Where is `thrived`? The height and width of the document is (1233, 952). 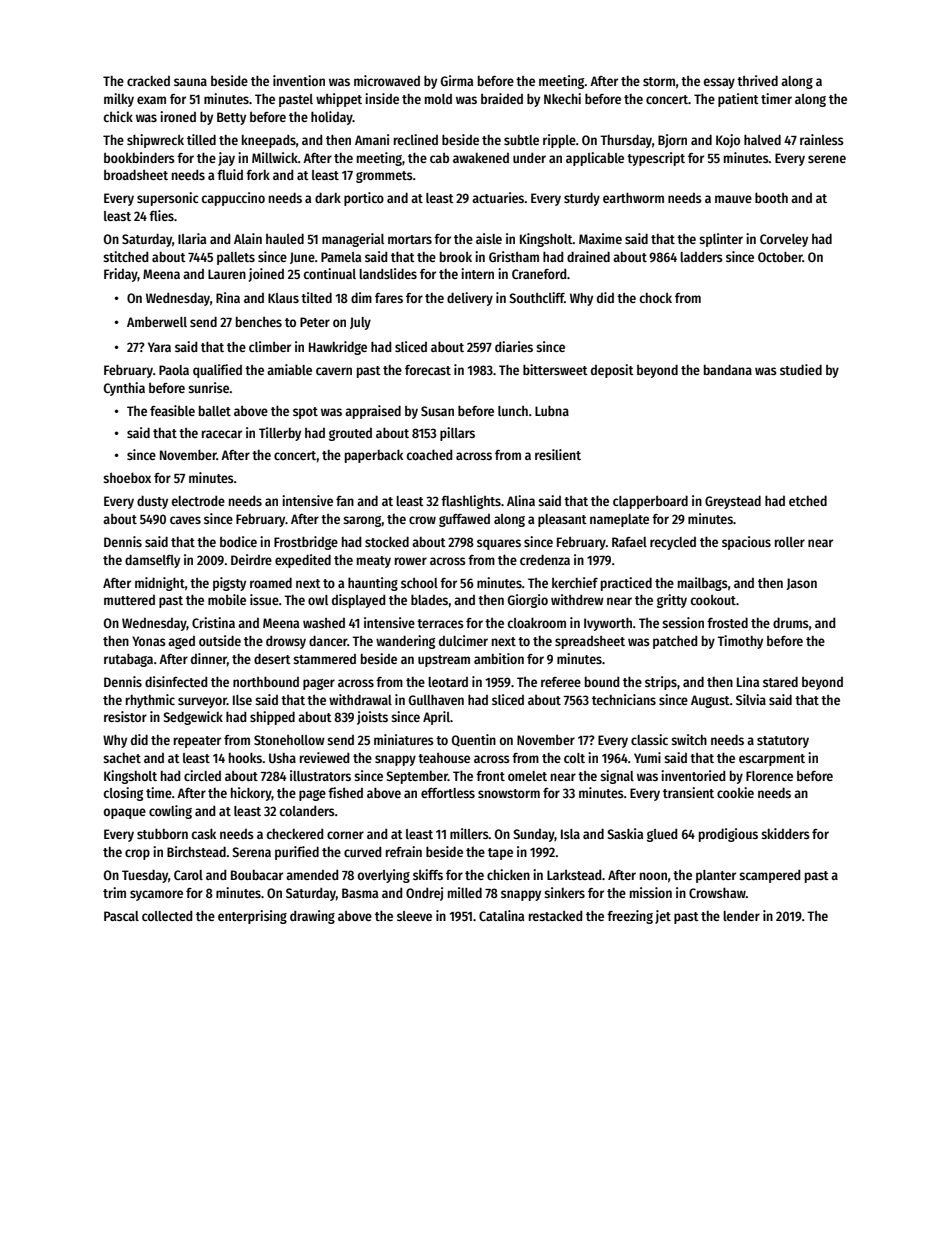
thrived is located at coordinates (757, 80).
